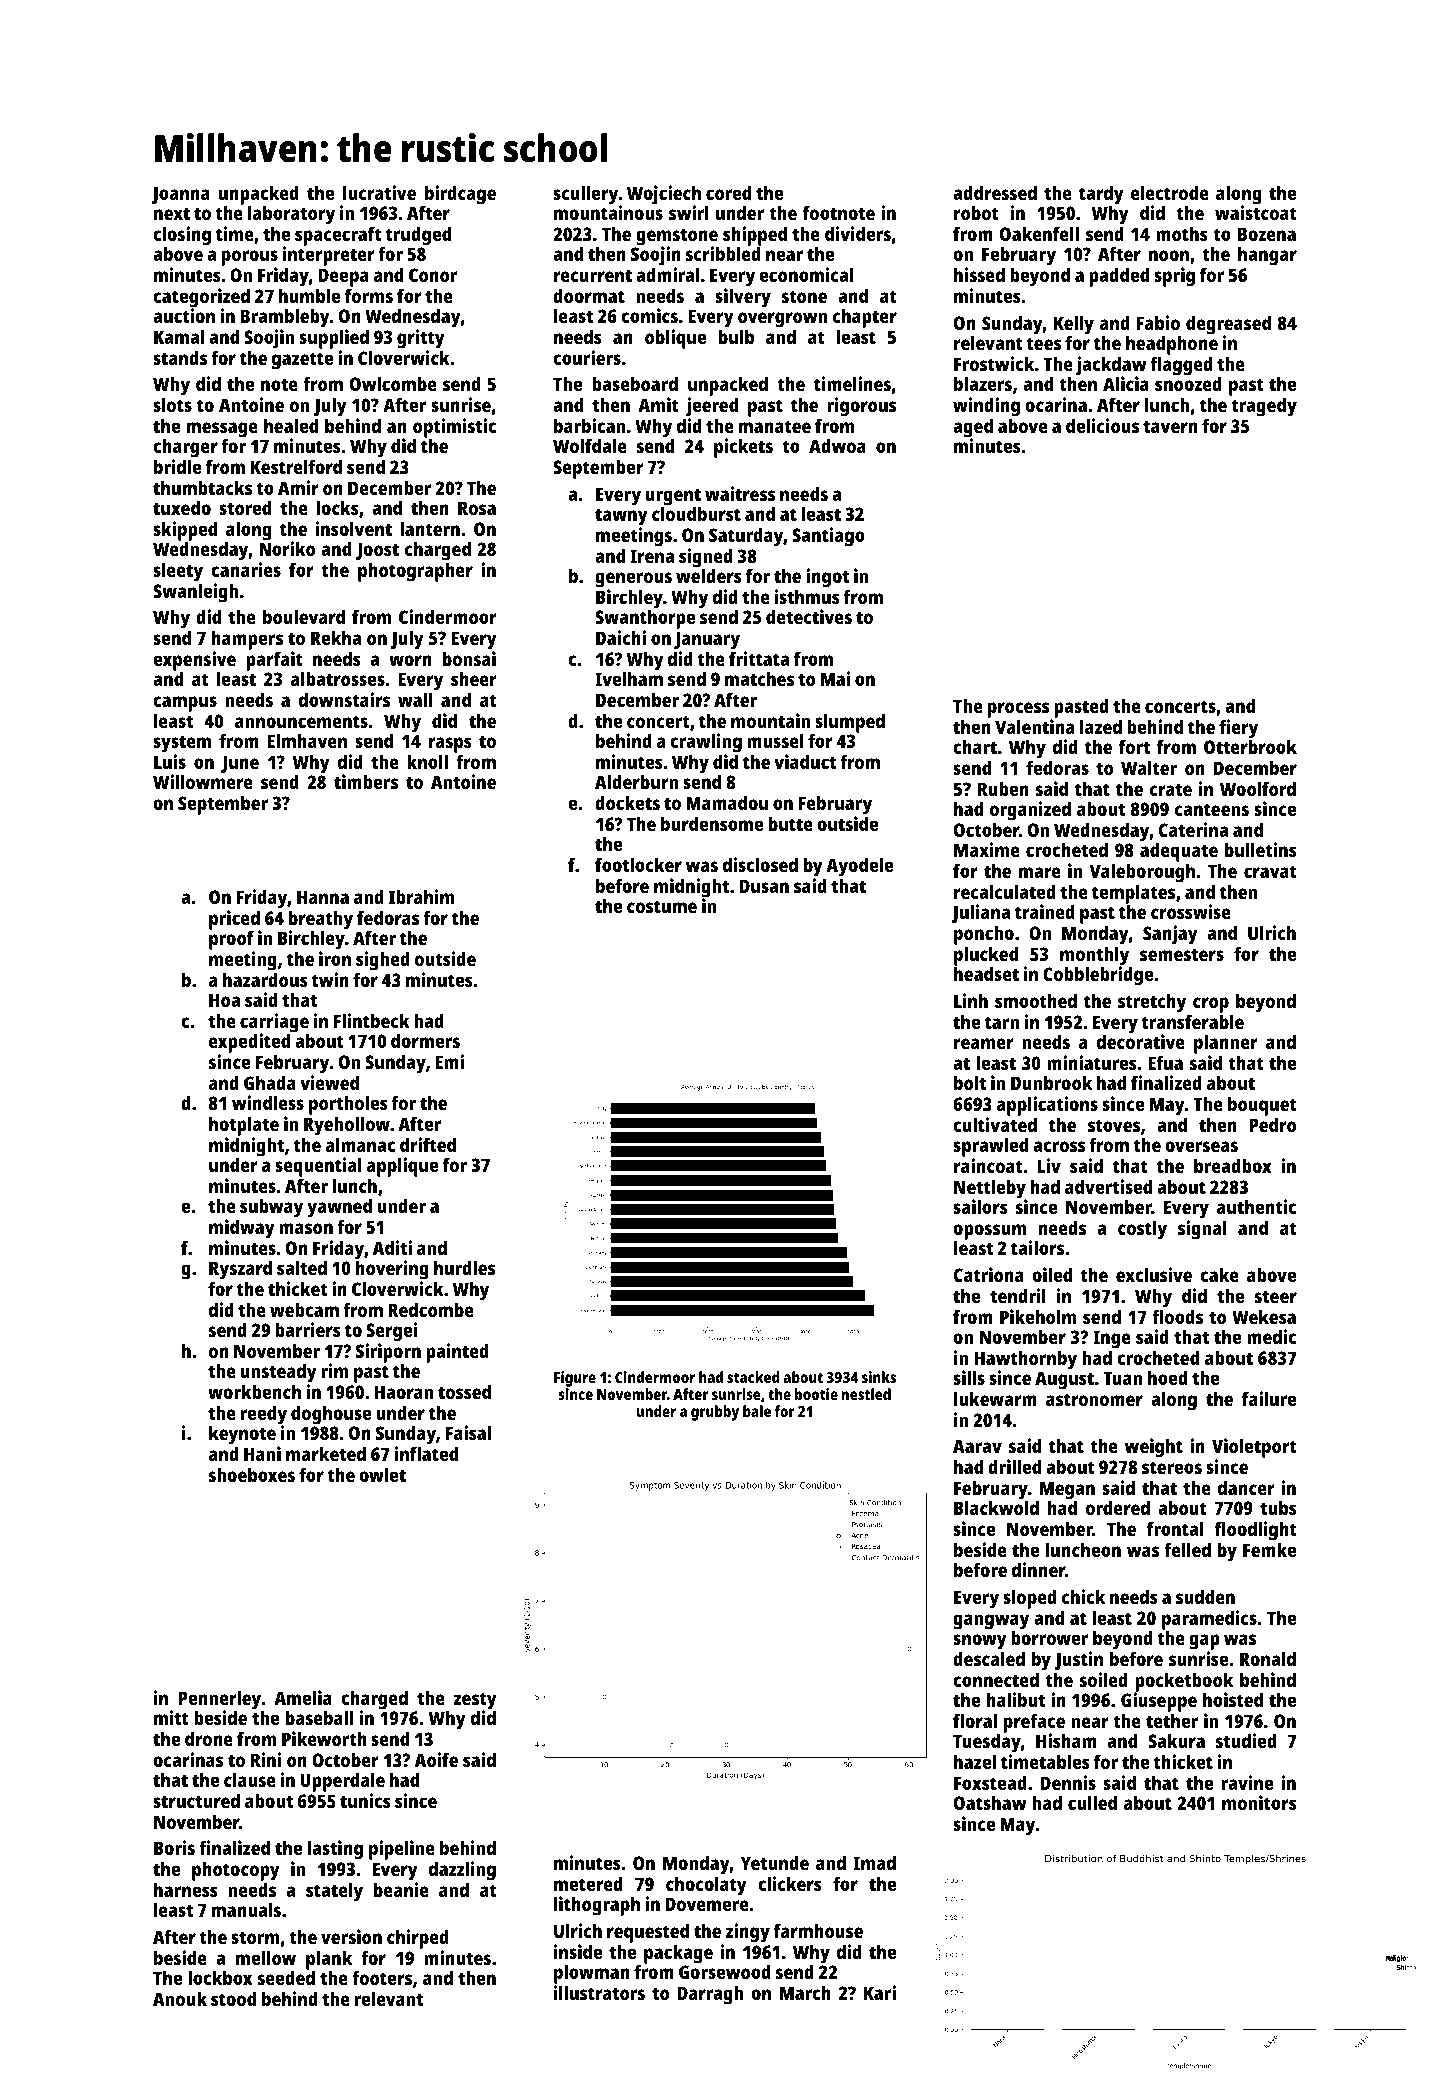 The height and width of the document is (2100, 1450). I want to click on hazel, so click(975, 1761).
